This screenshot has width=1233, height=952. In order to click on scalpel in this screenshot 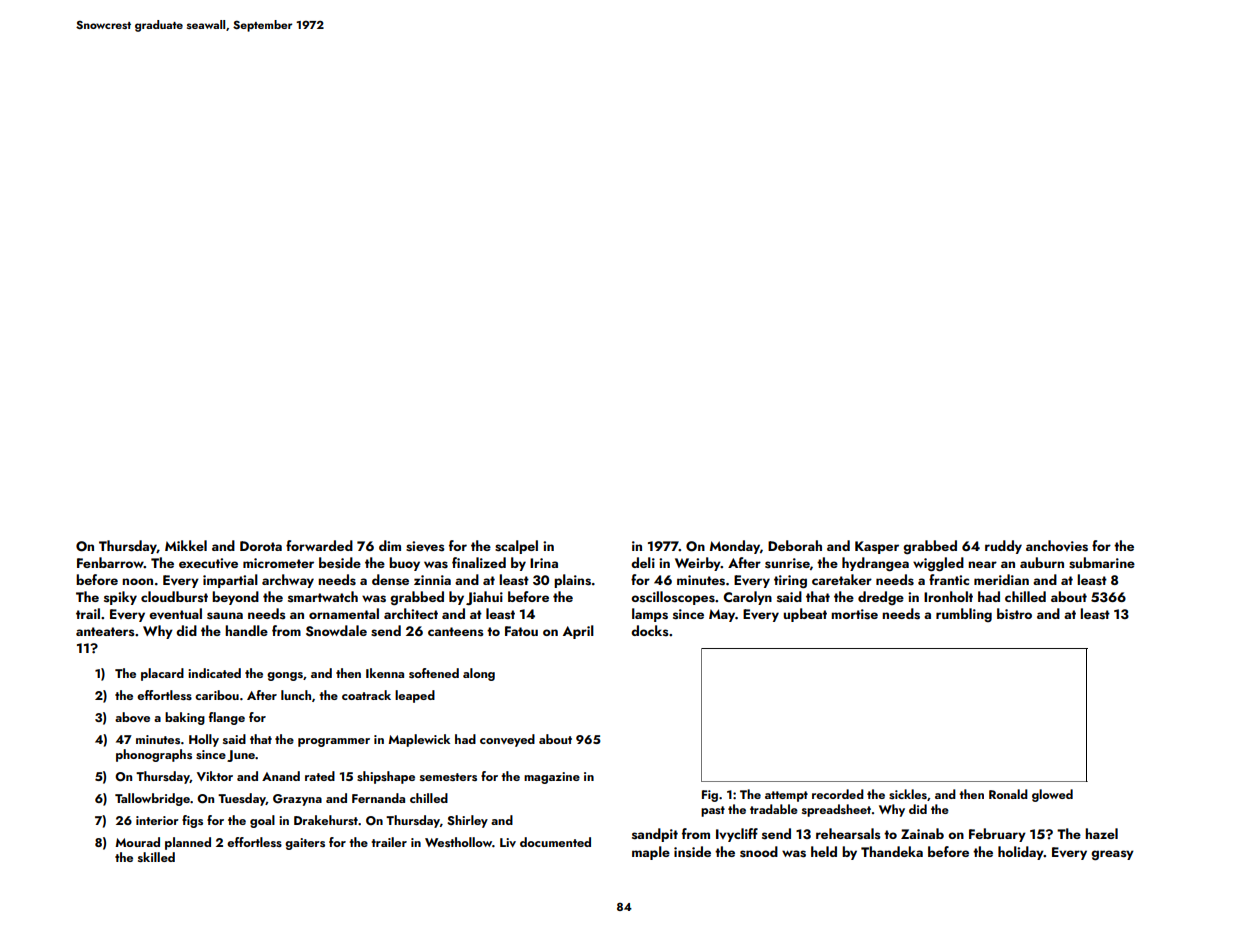, I will do `click(516, 547)`.
